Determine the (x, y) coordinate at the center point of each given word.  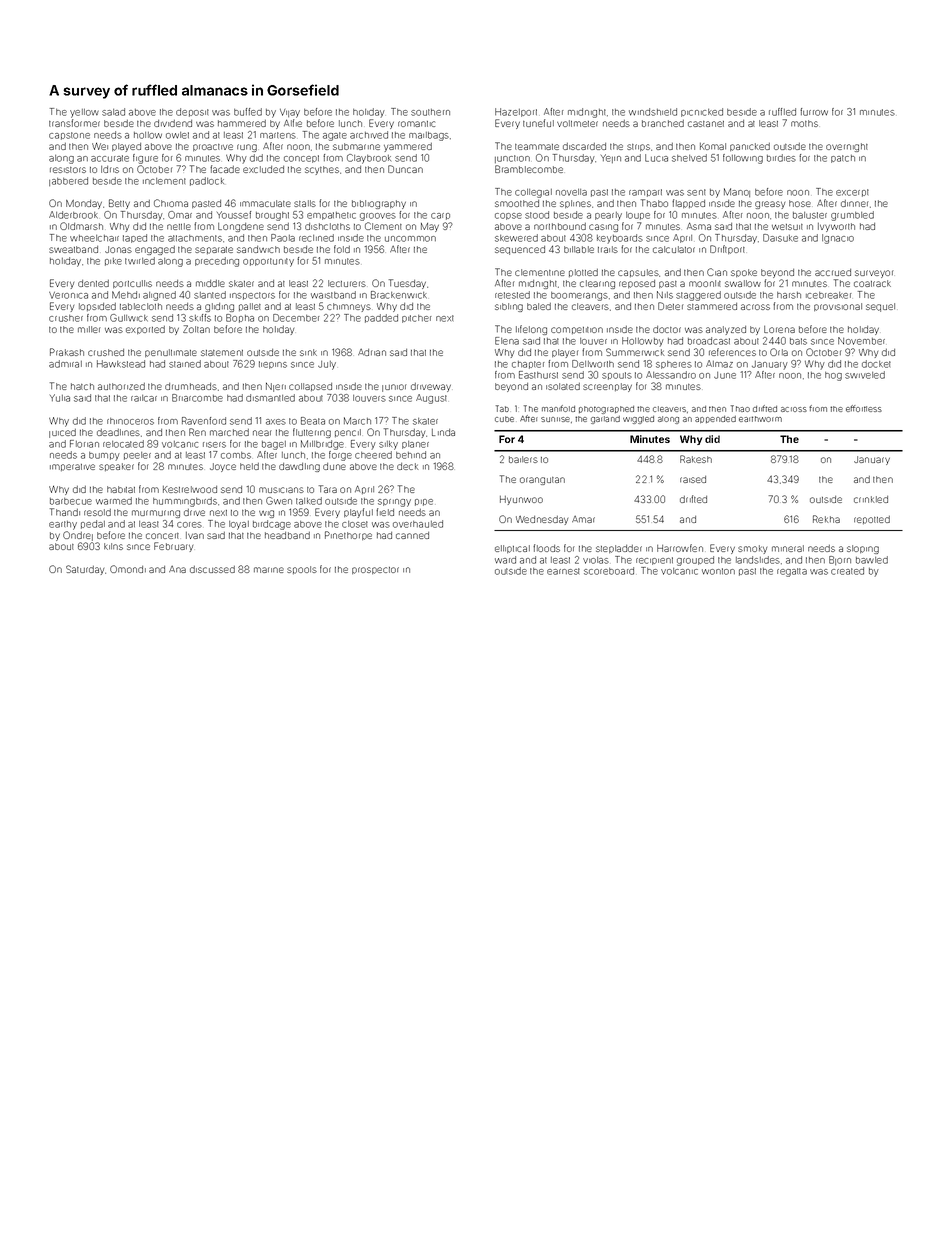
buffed (248, 112)
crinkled (871, 499)
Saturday (85, 570)
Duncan (405, 169)
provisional (838, 307)
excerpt (852, 193)
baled (539, 306)
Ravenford (204, 421)
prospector (375, 570)
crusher (66, 318)
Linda (443, 432)
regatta (792, 572)
